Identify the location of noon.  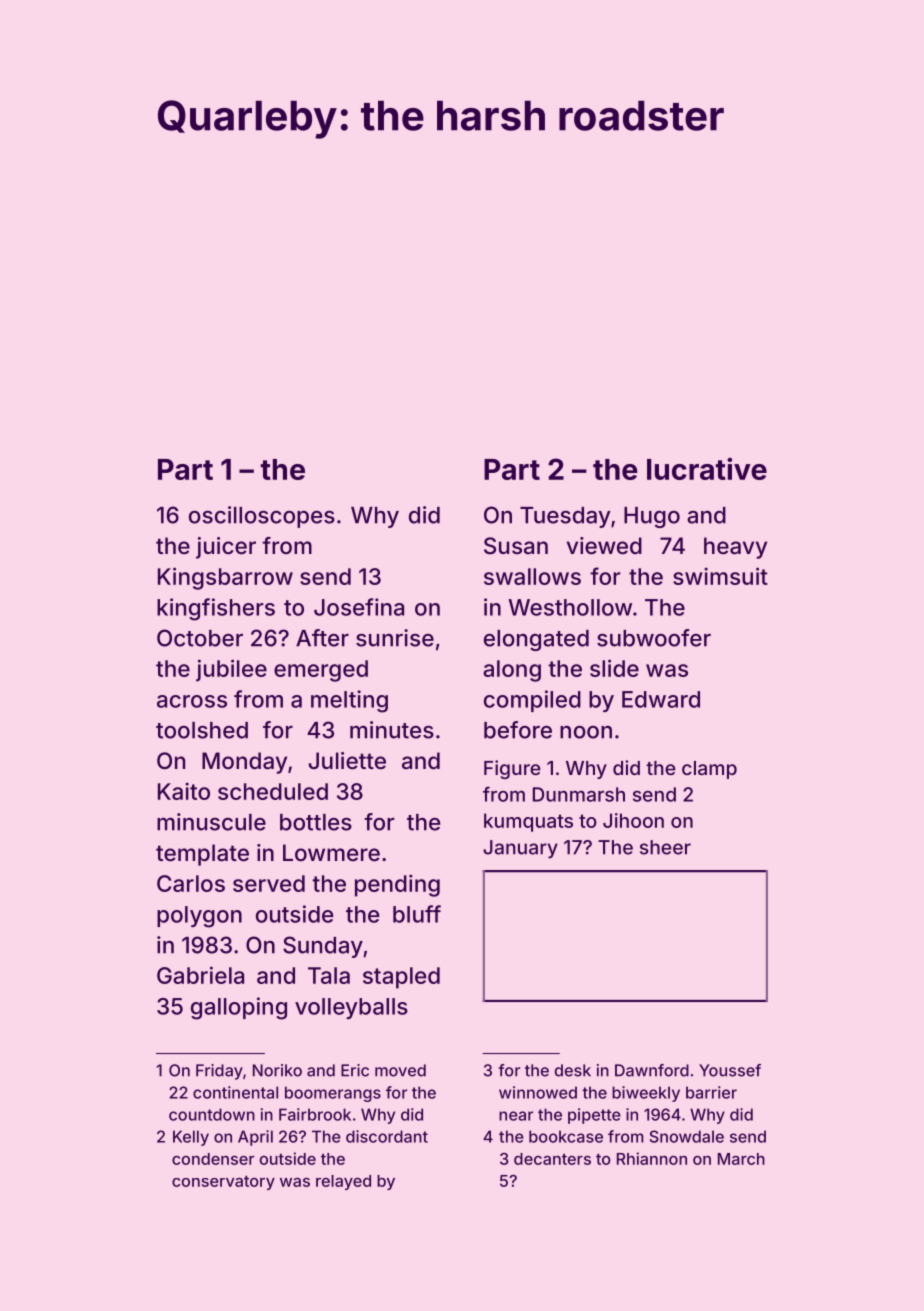
(586, 732).
